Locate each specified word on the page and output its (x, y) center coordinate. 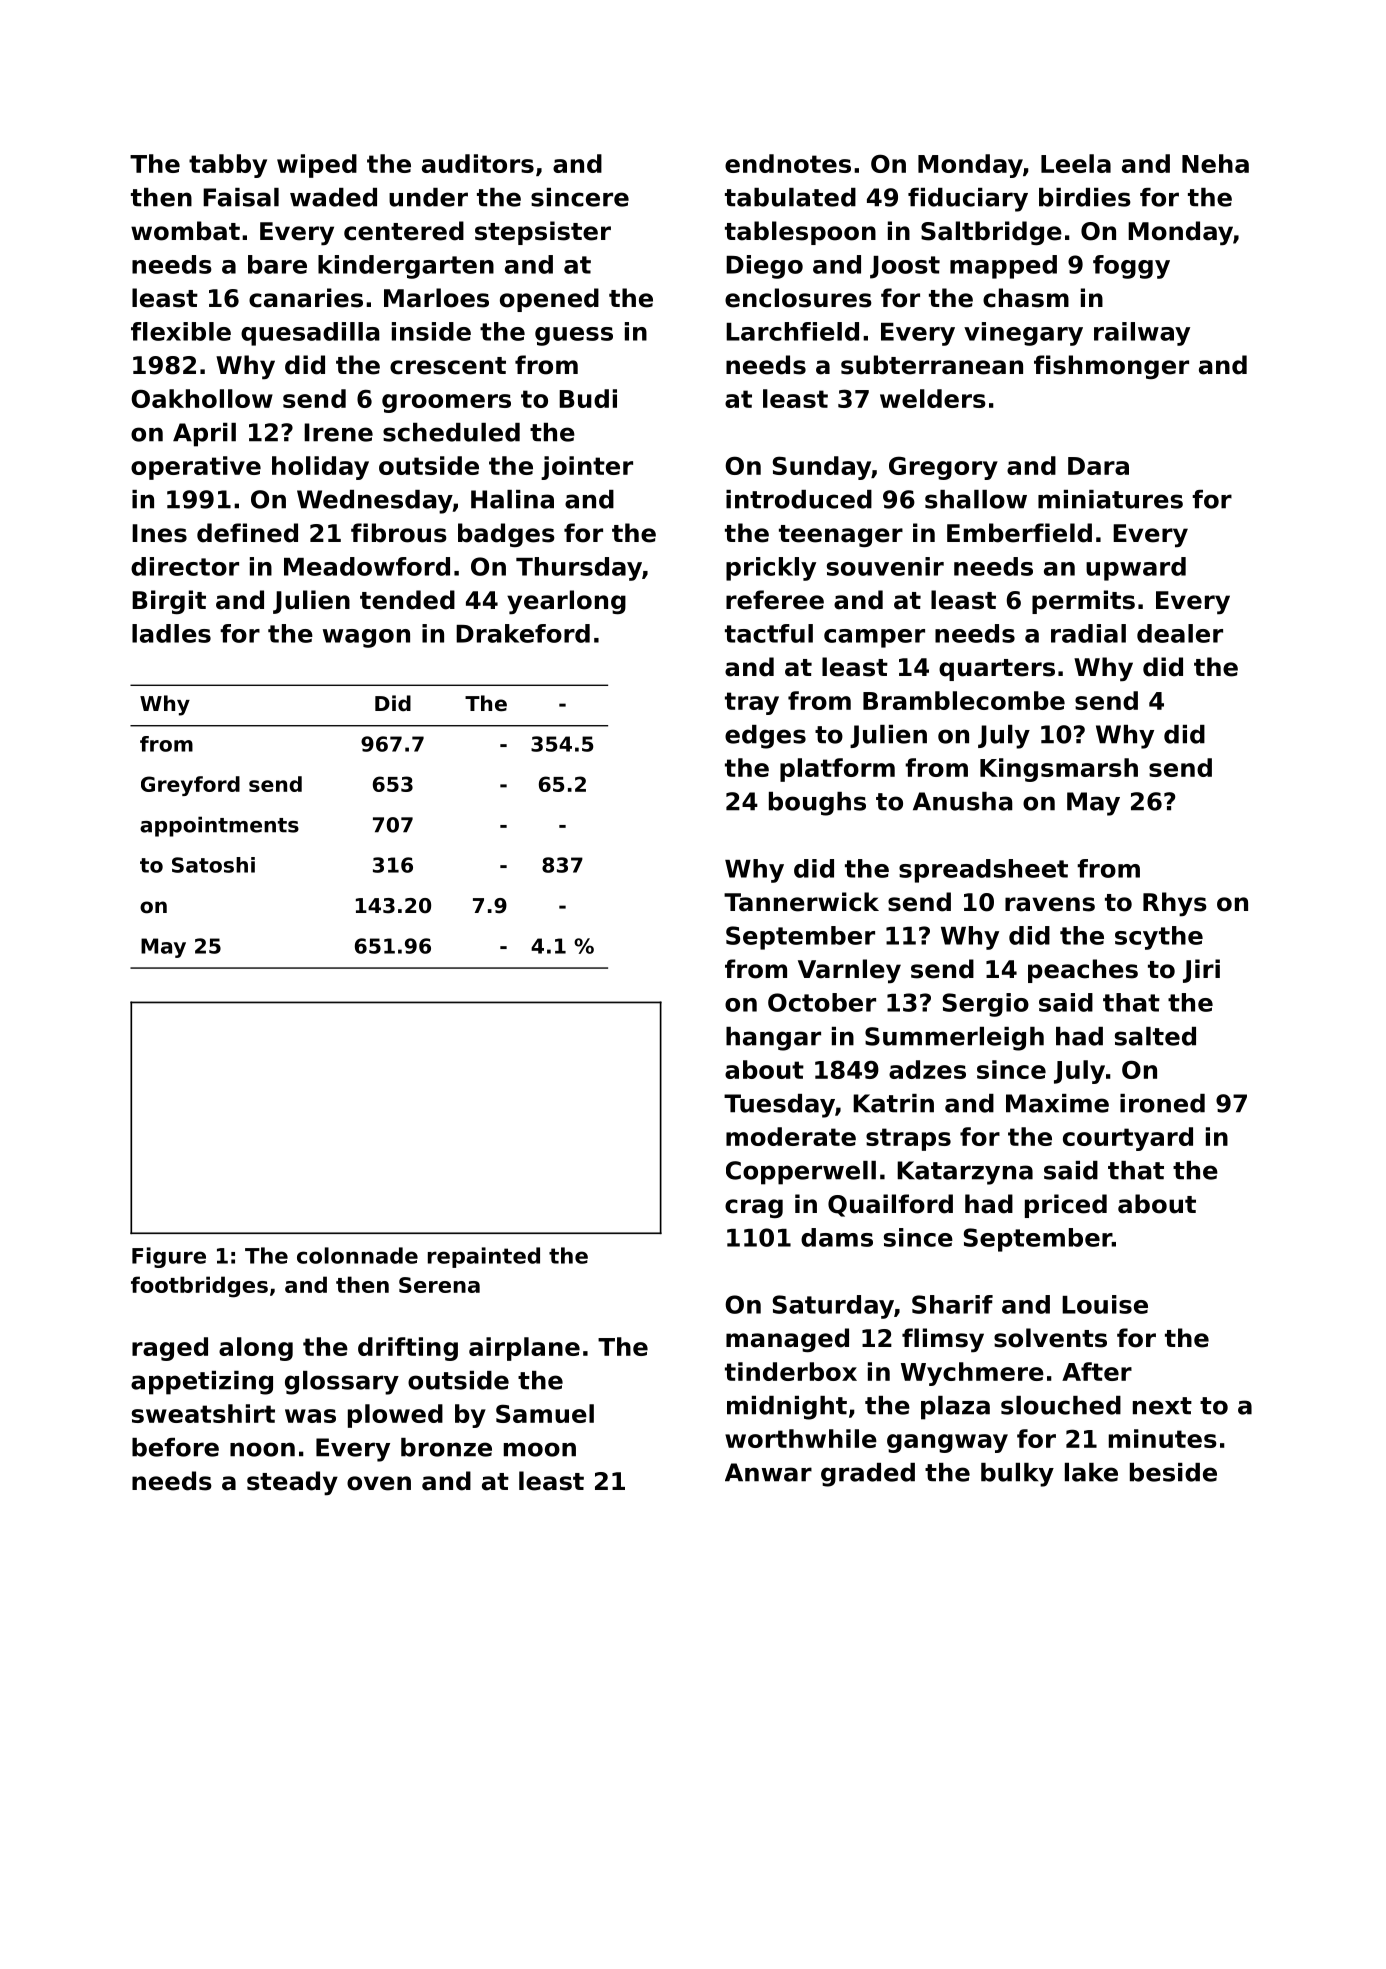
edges (765, 737)
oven (379, 1483)
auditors (478, 163)
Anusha (963, 801)
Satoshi (213, 865)
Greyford (190, 786)
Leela (1076, 163)
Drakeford (523, 633)
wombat (185, 231)
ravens (1050, 904)
